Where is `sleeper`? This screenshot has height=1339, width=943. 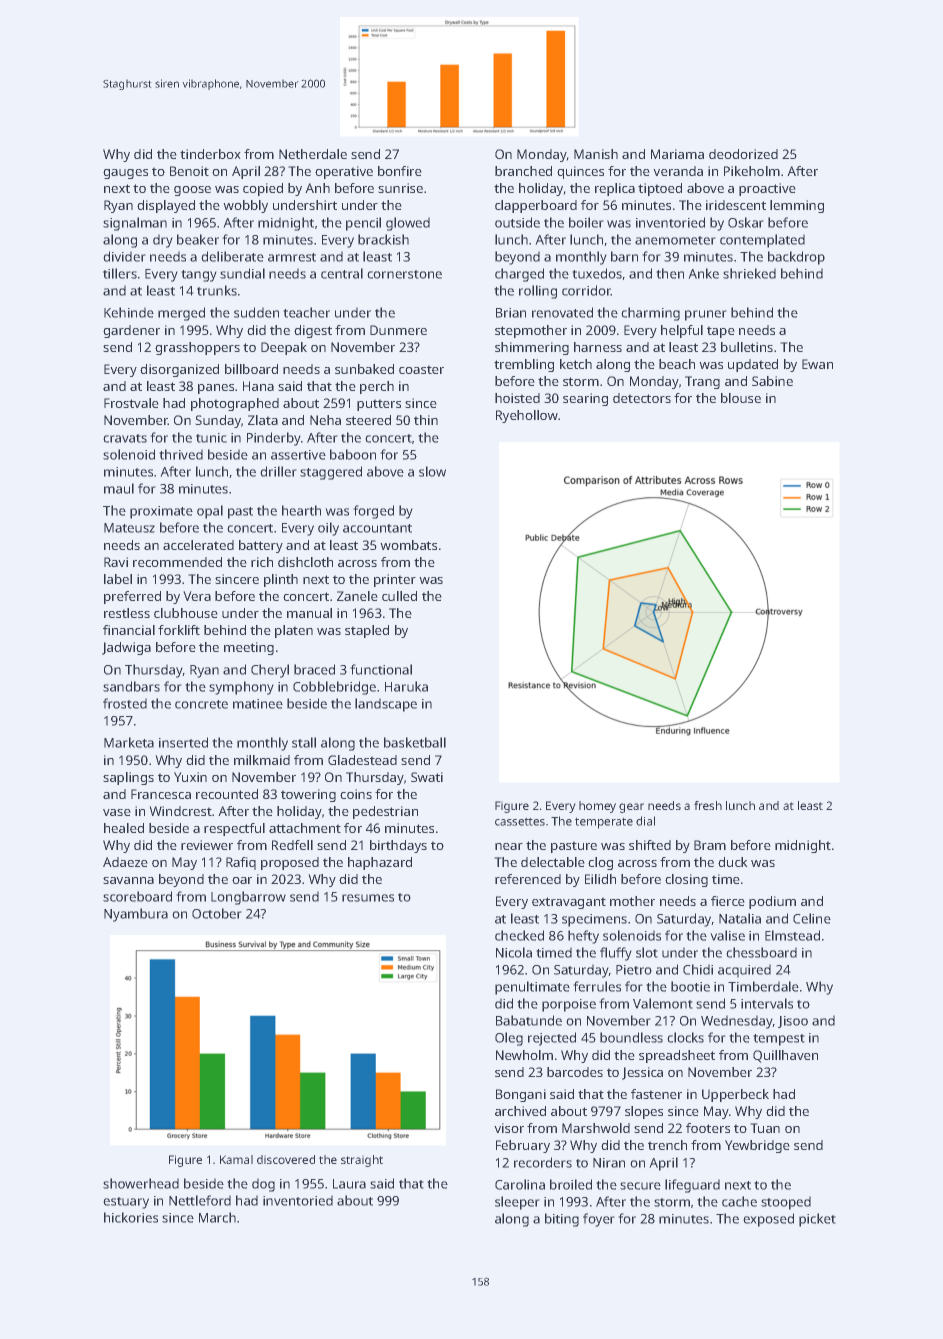 sleeper is located at coordinates (517, 1203).
